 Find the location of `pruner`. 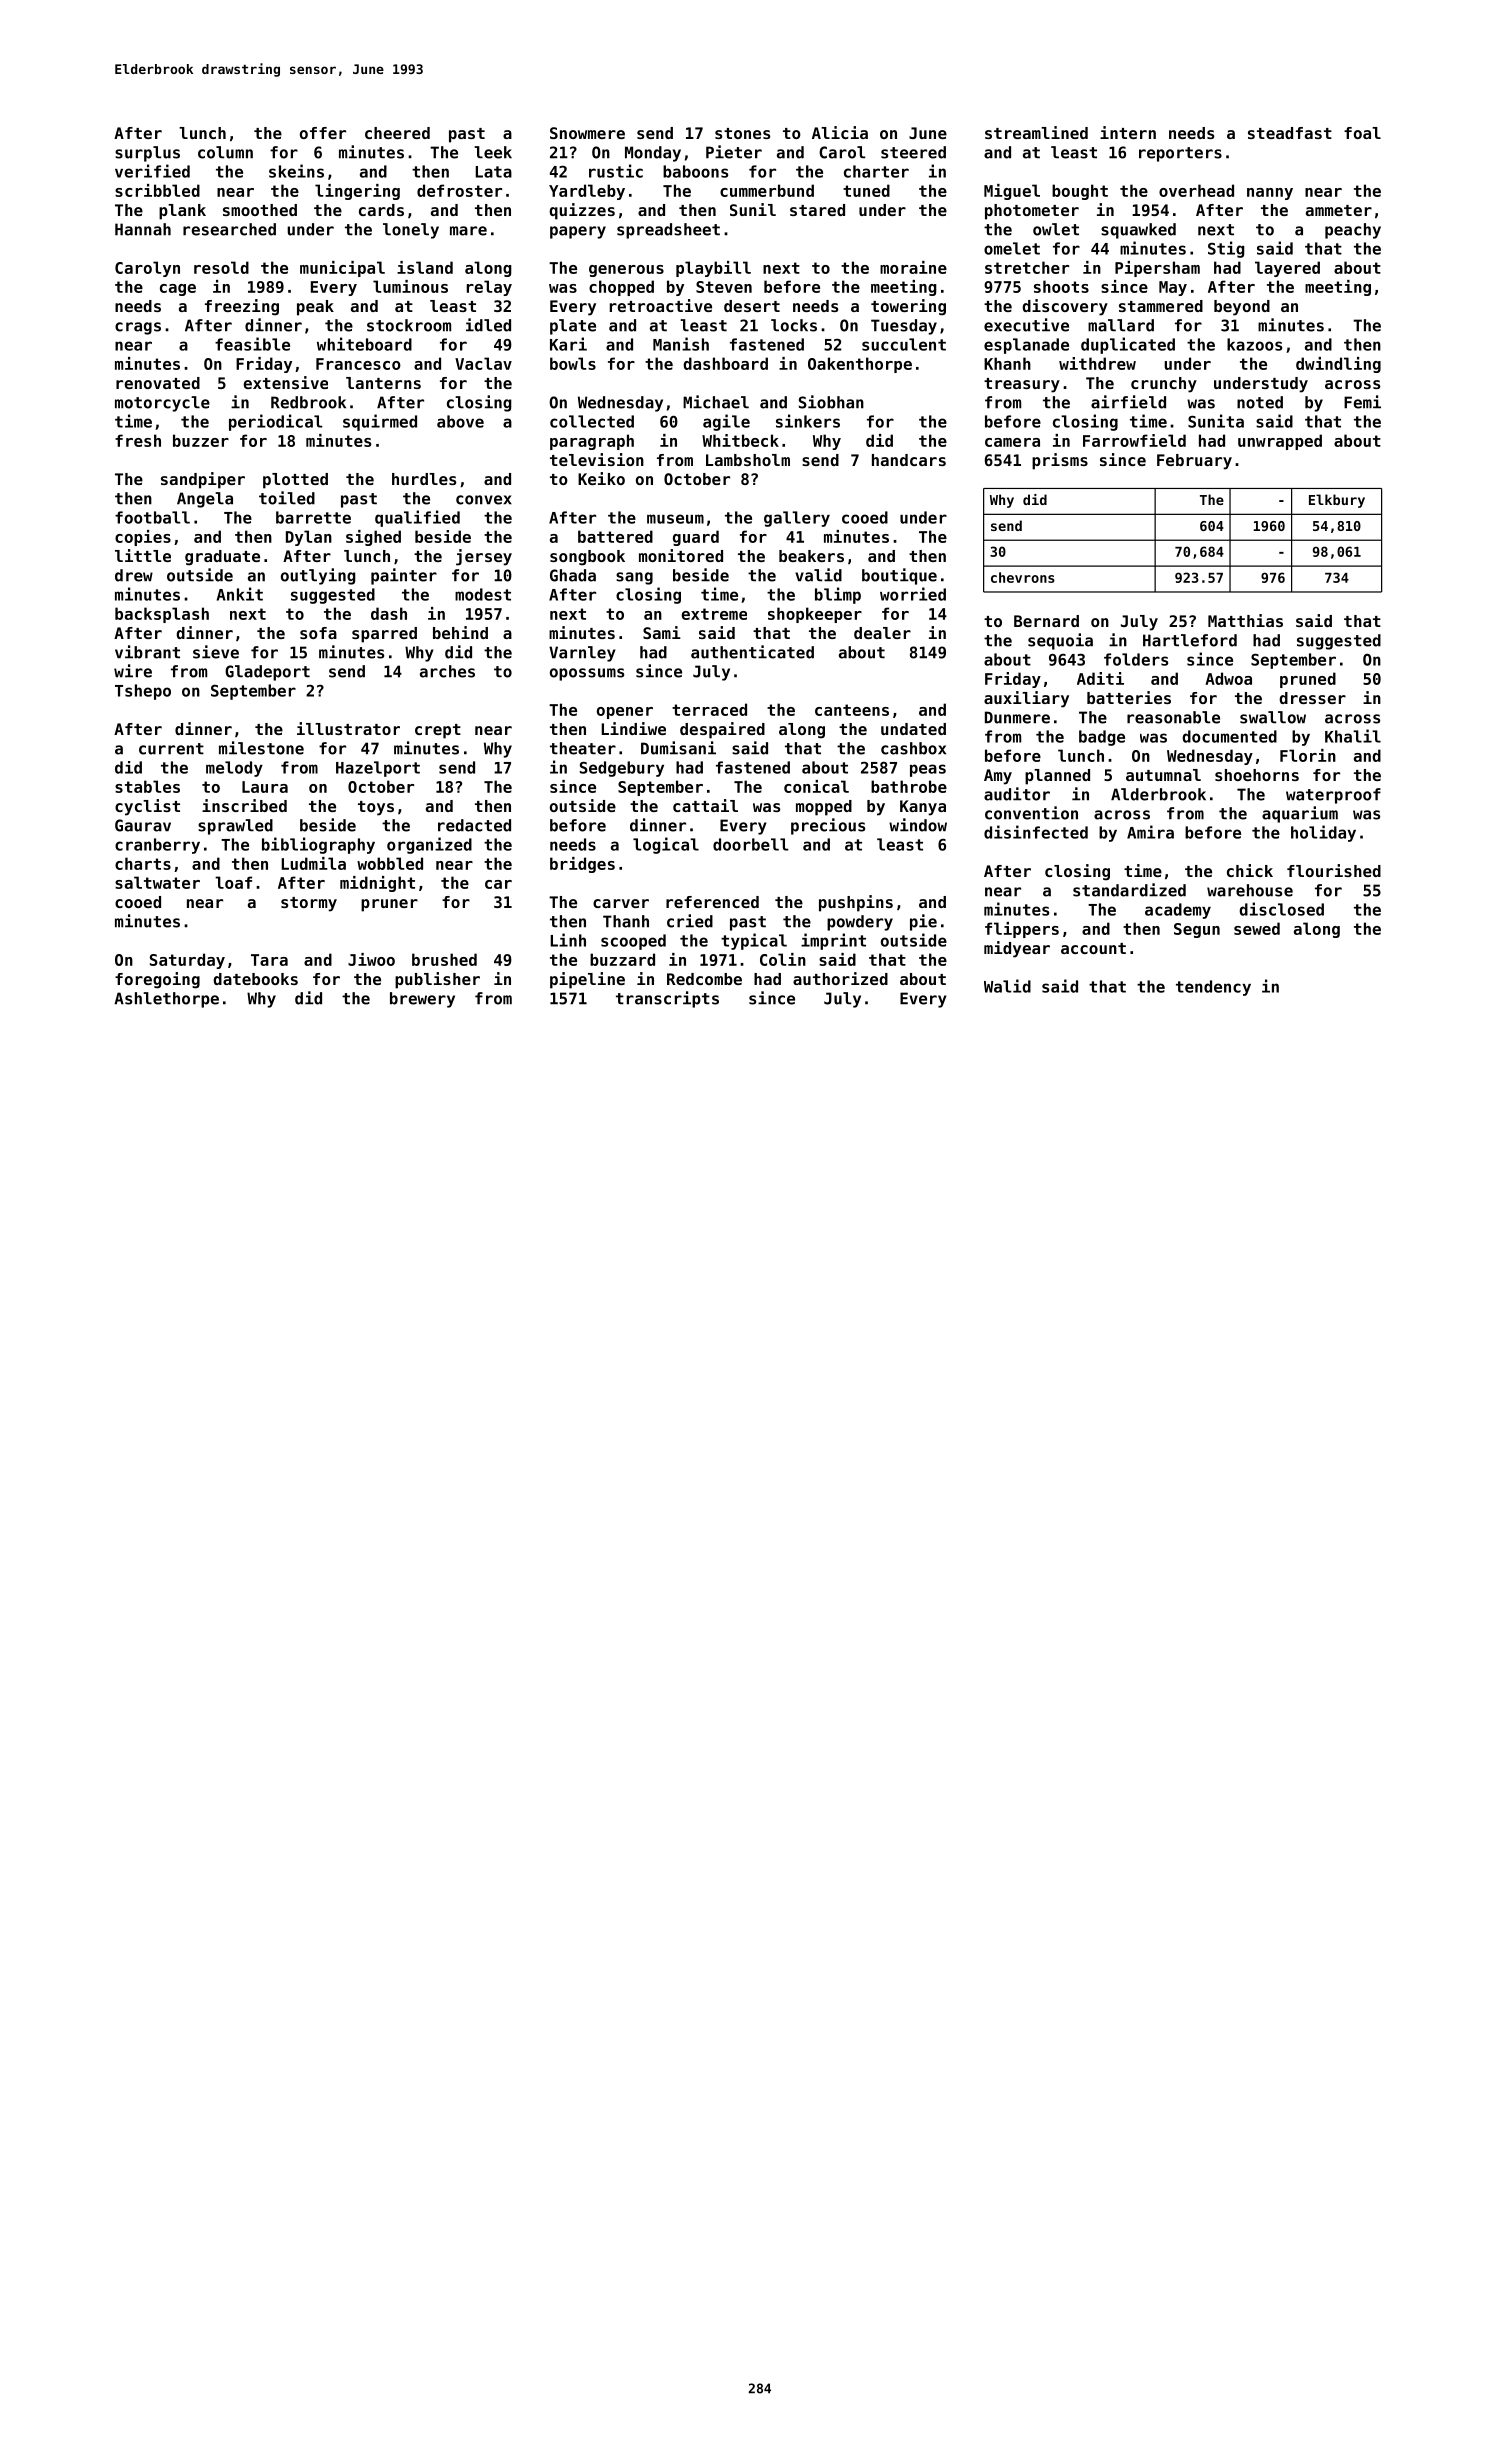

pruner is located at coordinates (389, 905).
